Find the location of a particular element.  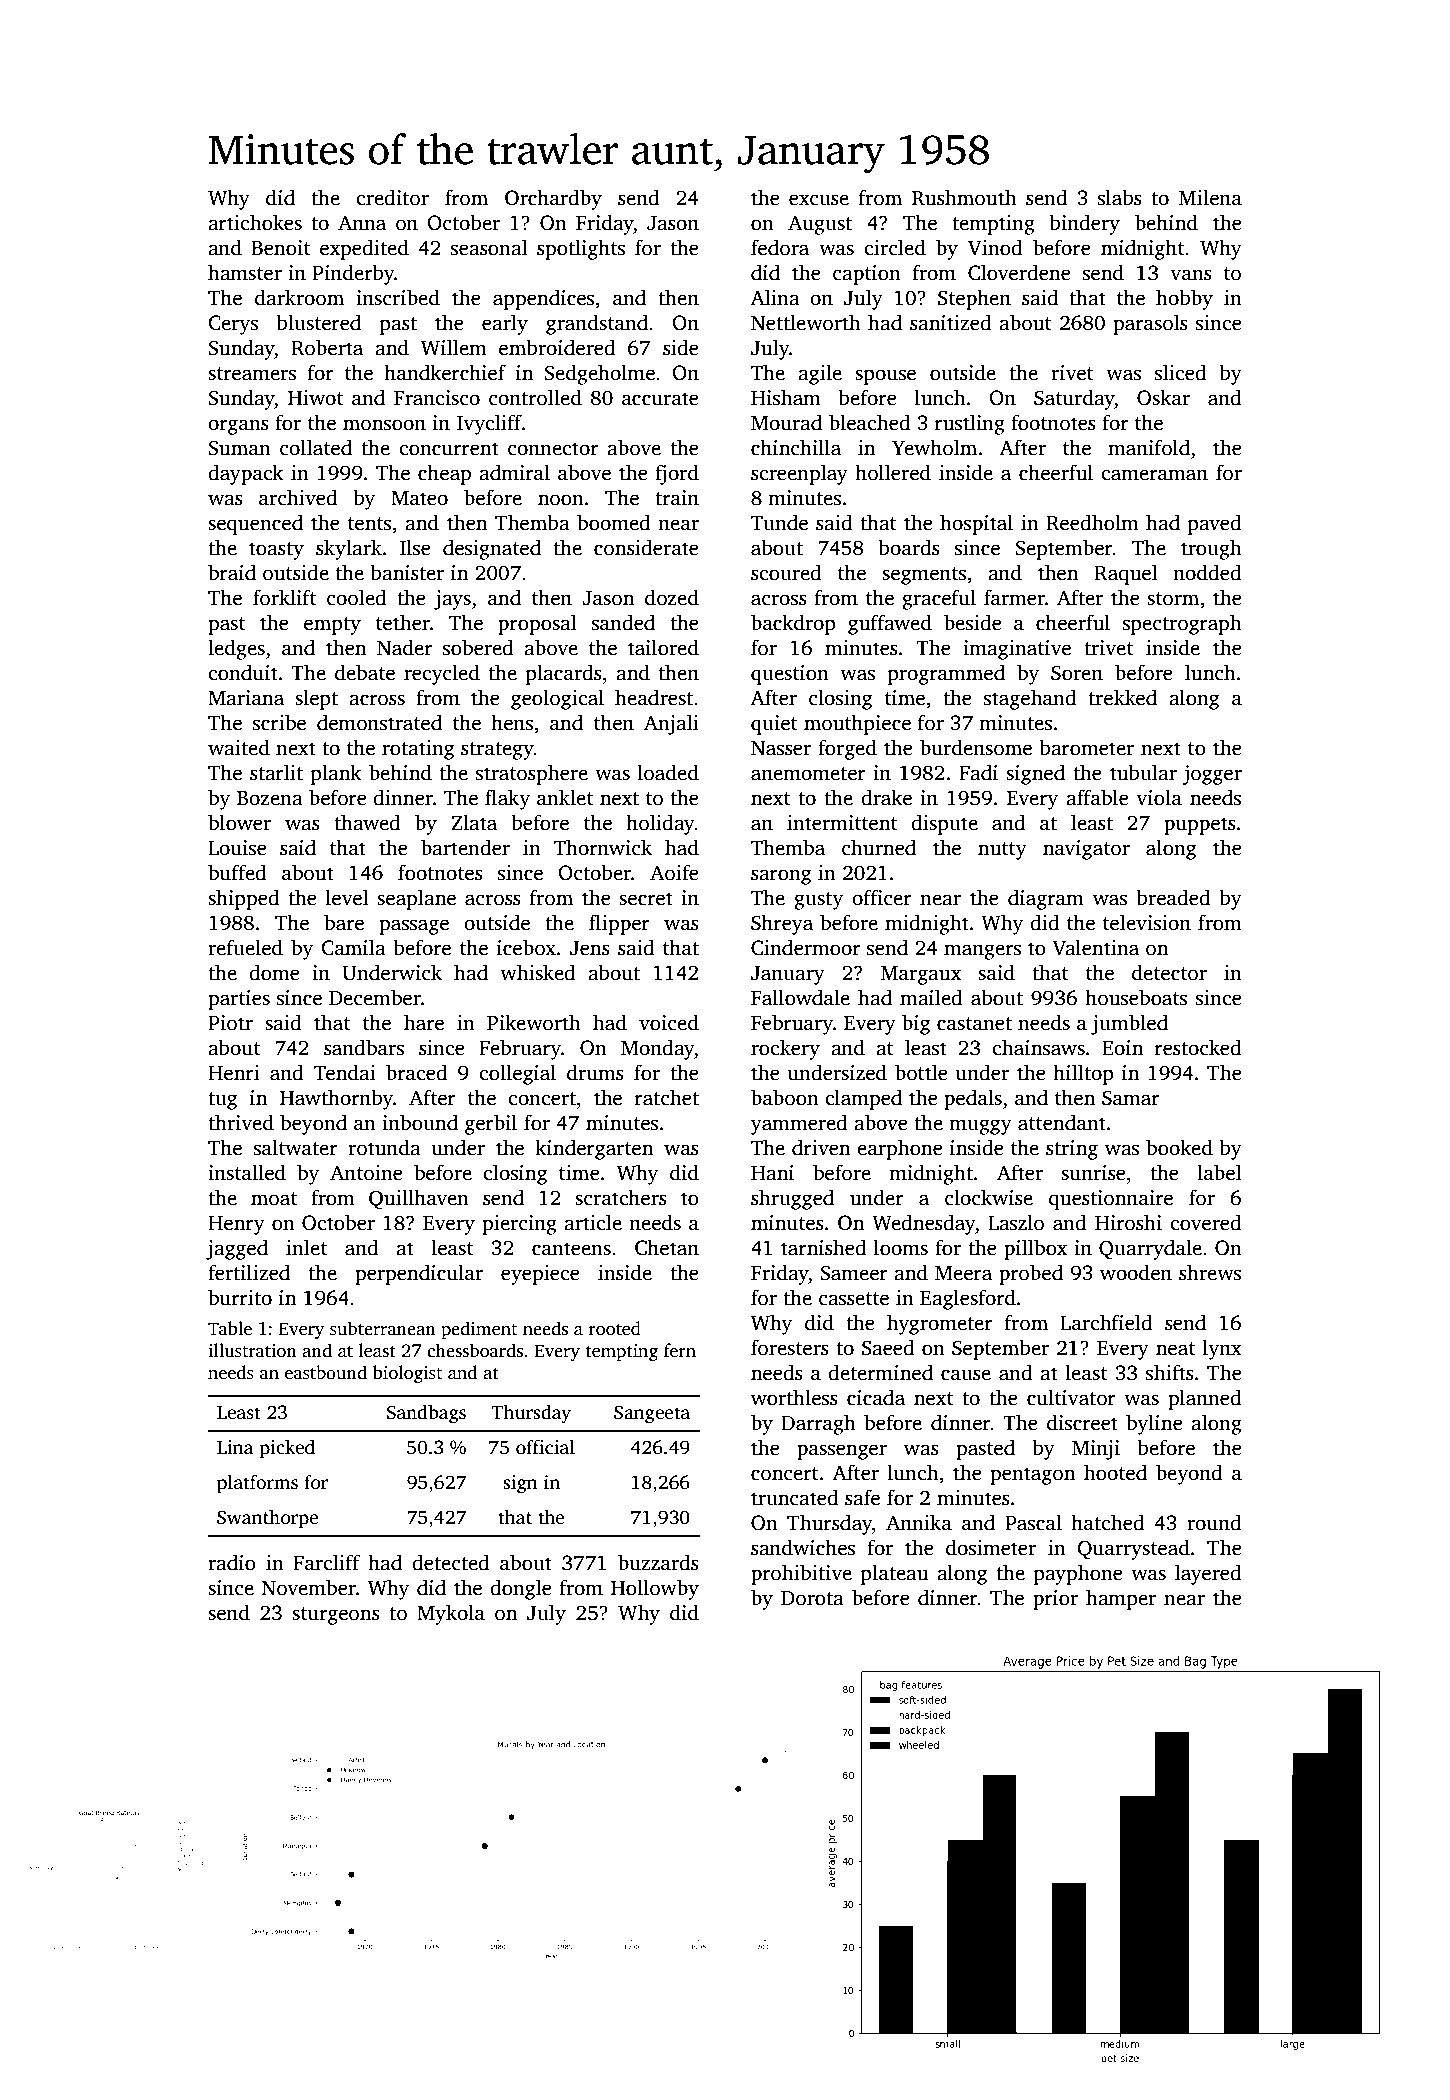

prior is located at coordinates (1055, 1600).
